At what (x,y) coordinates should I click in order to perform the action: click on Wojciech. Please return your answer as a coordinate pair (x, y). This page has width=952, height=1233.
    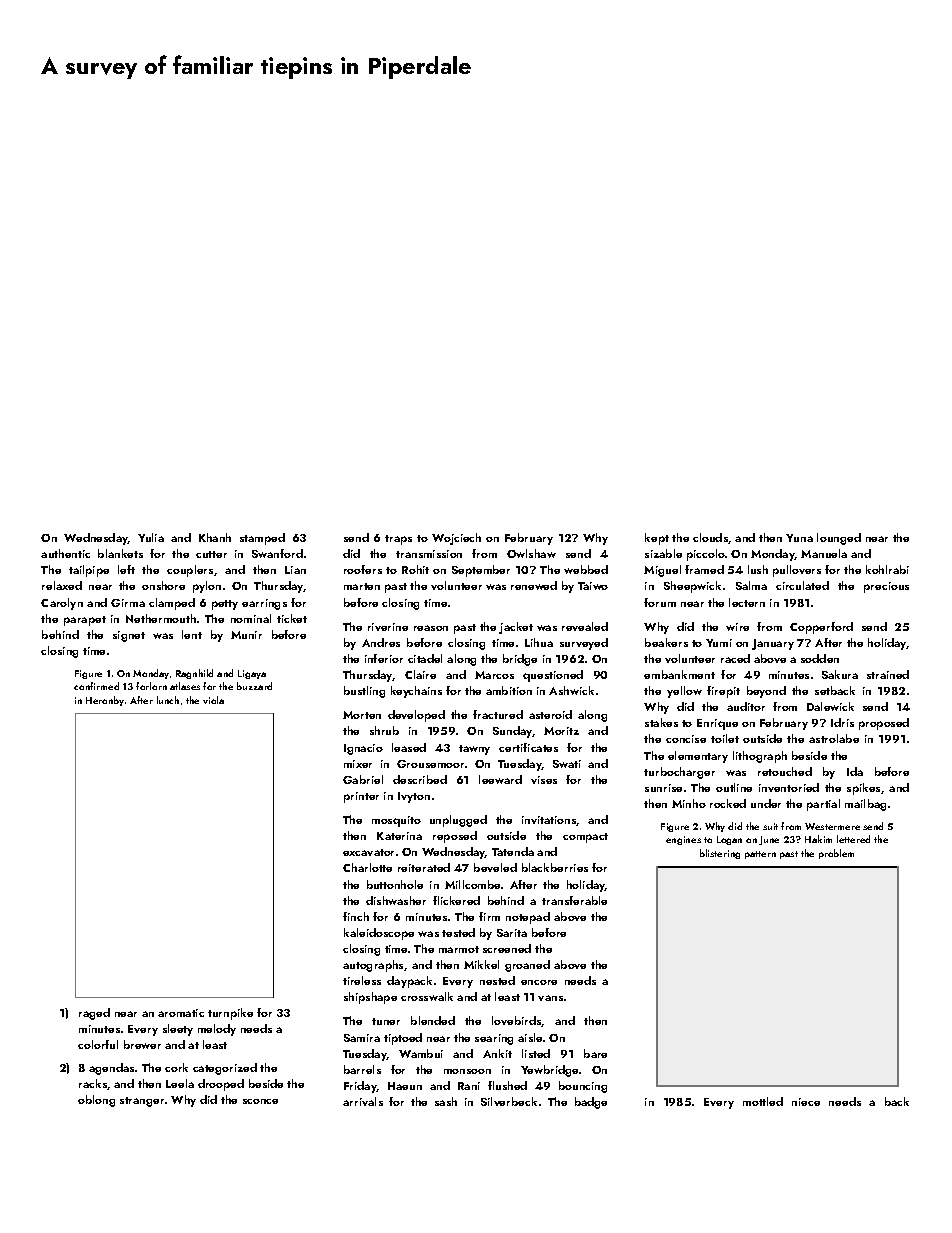
    Looking at the image, I should click on (456, 539).
